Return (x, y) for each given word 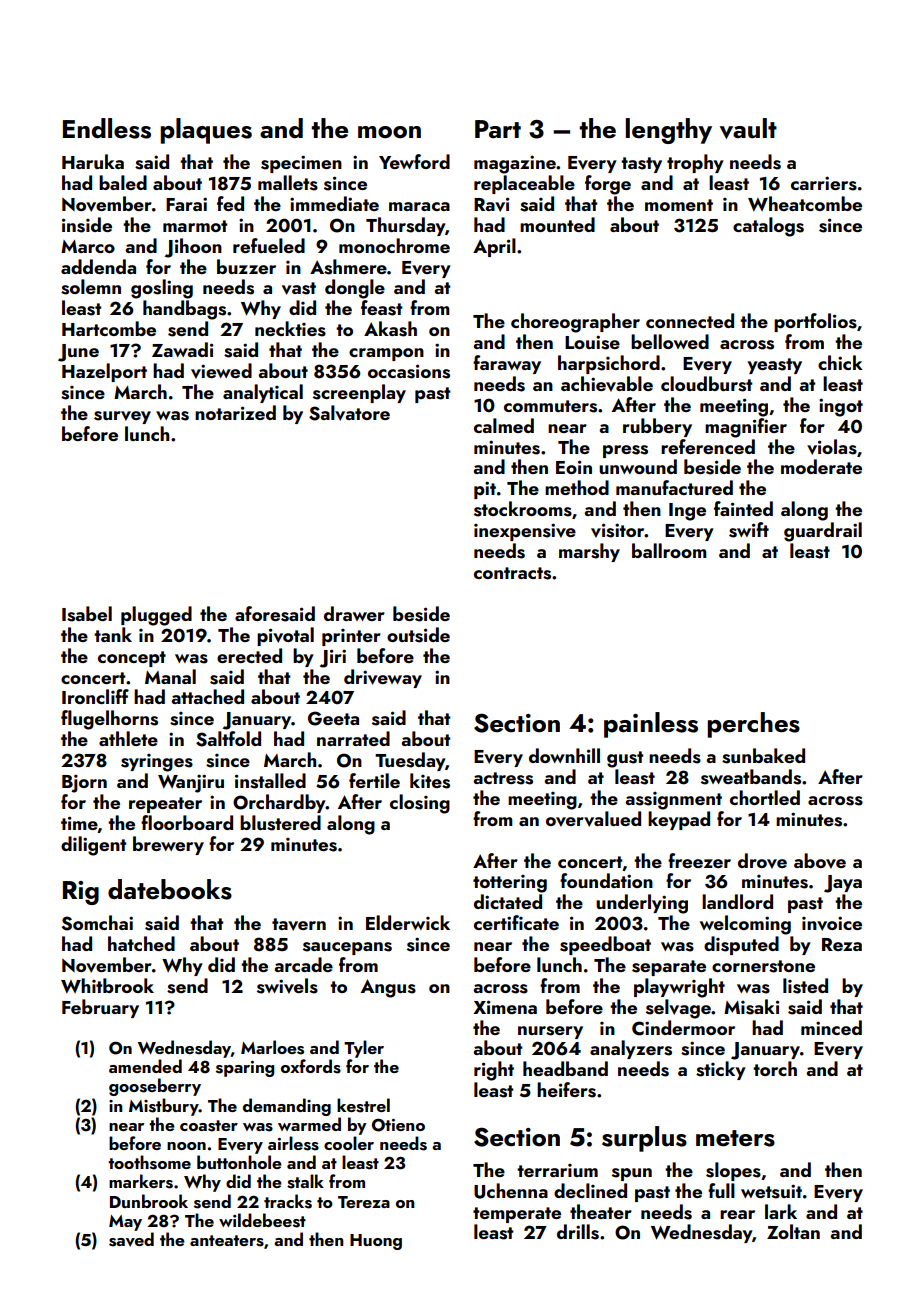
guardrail (823, 532)
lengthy (668, 131)
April (494, 247)
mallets (288, 183)
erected (249, 655)
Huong (376, 1242)
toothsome (149, 1162)
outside (418, 635)
